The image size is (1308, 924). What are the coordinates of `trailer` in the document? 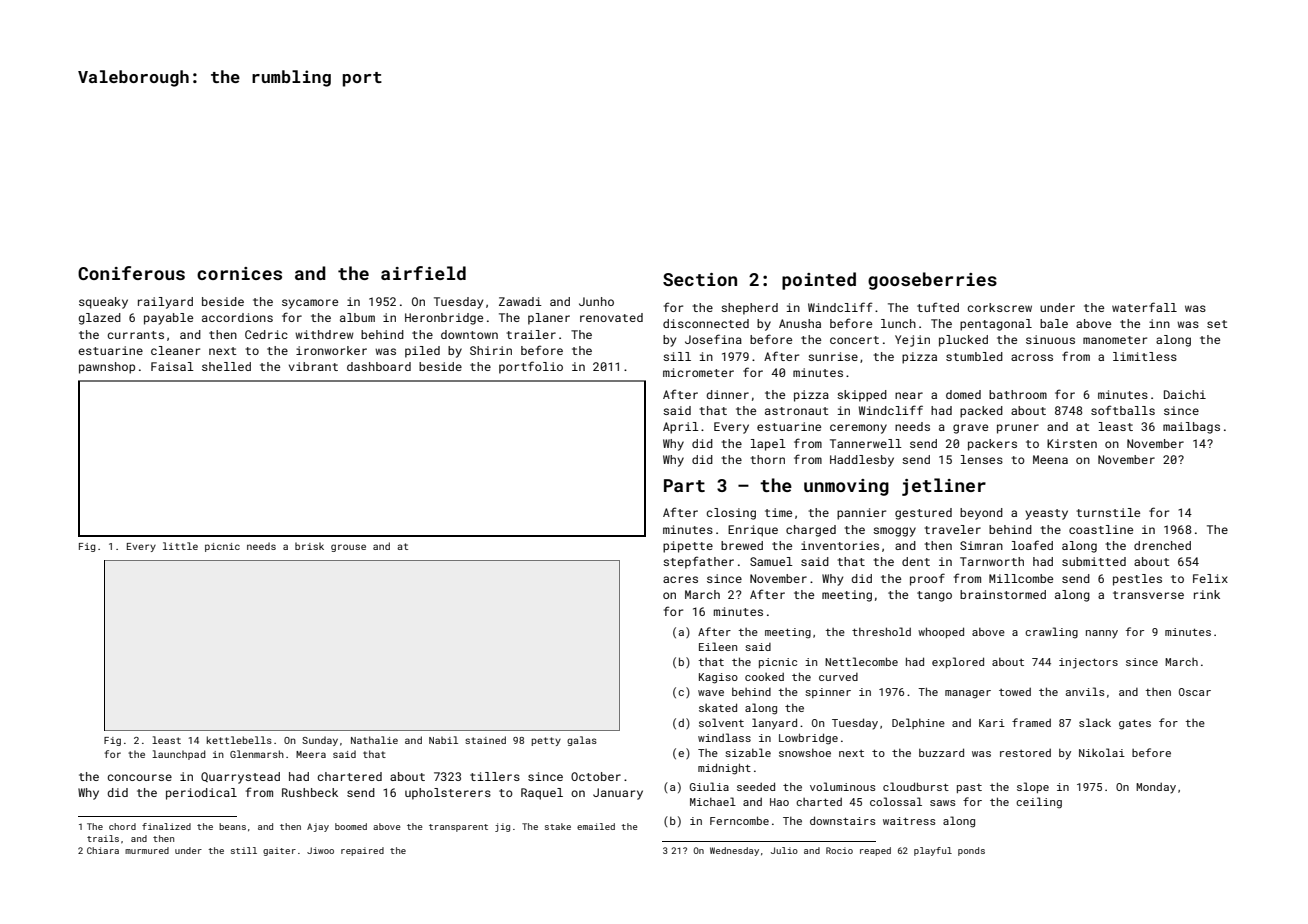 It's located at (531, 334).
